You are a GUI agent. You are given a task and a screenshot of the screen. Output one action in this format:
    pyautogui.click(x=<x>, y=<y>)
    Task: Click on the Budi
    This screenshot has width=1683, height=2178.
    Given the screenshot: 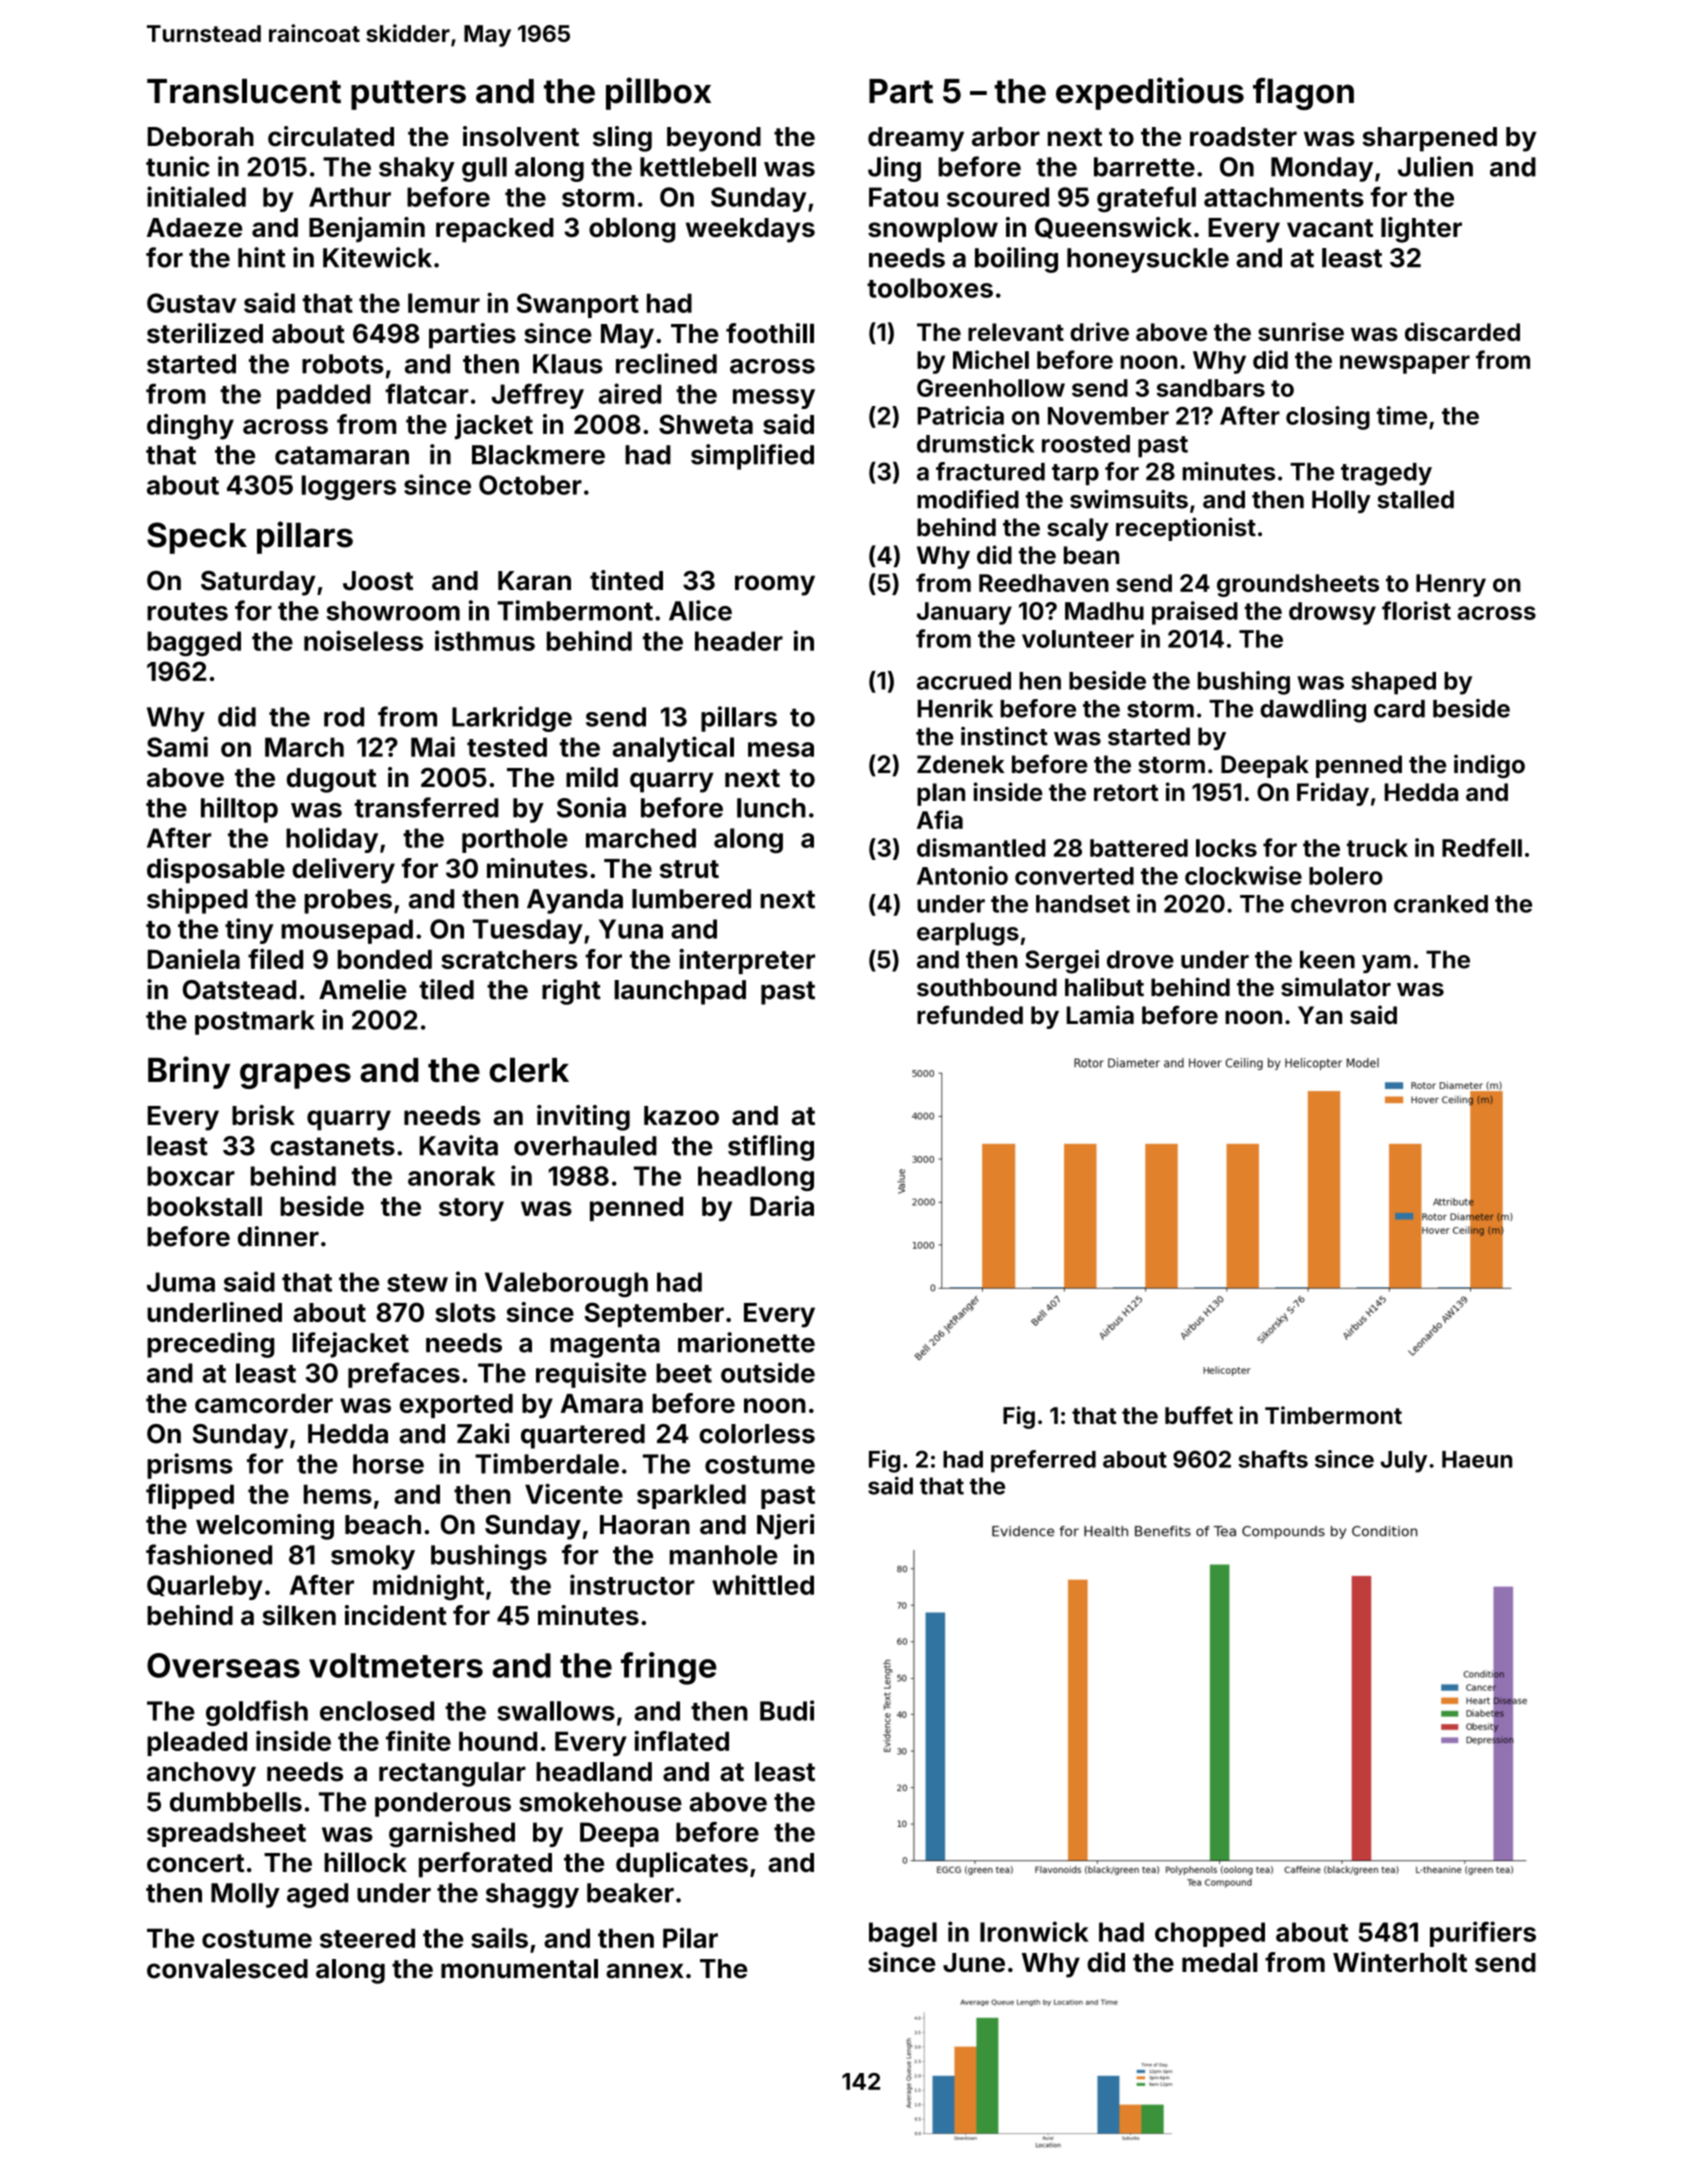 What is the action you would take?
    pyautogui.click(x=787, y=1710)
